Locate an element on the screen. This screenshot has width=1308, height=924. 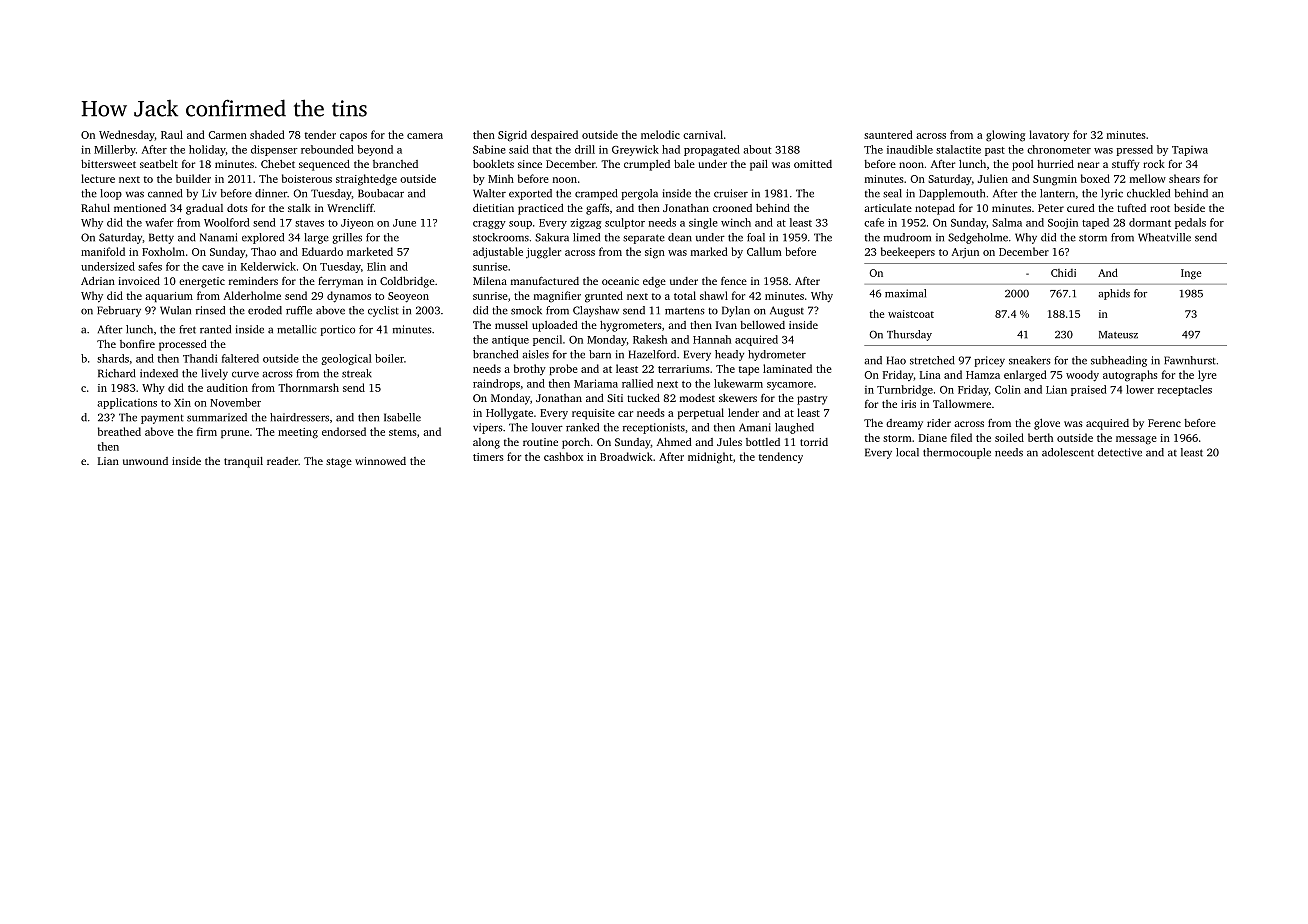
glowing is located at coordinates (1005, 136).
